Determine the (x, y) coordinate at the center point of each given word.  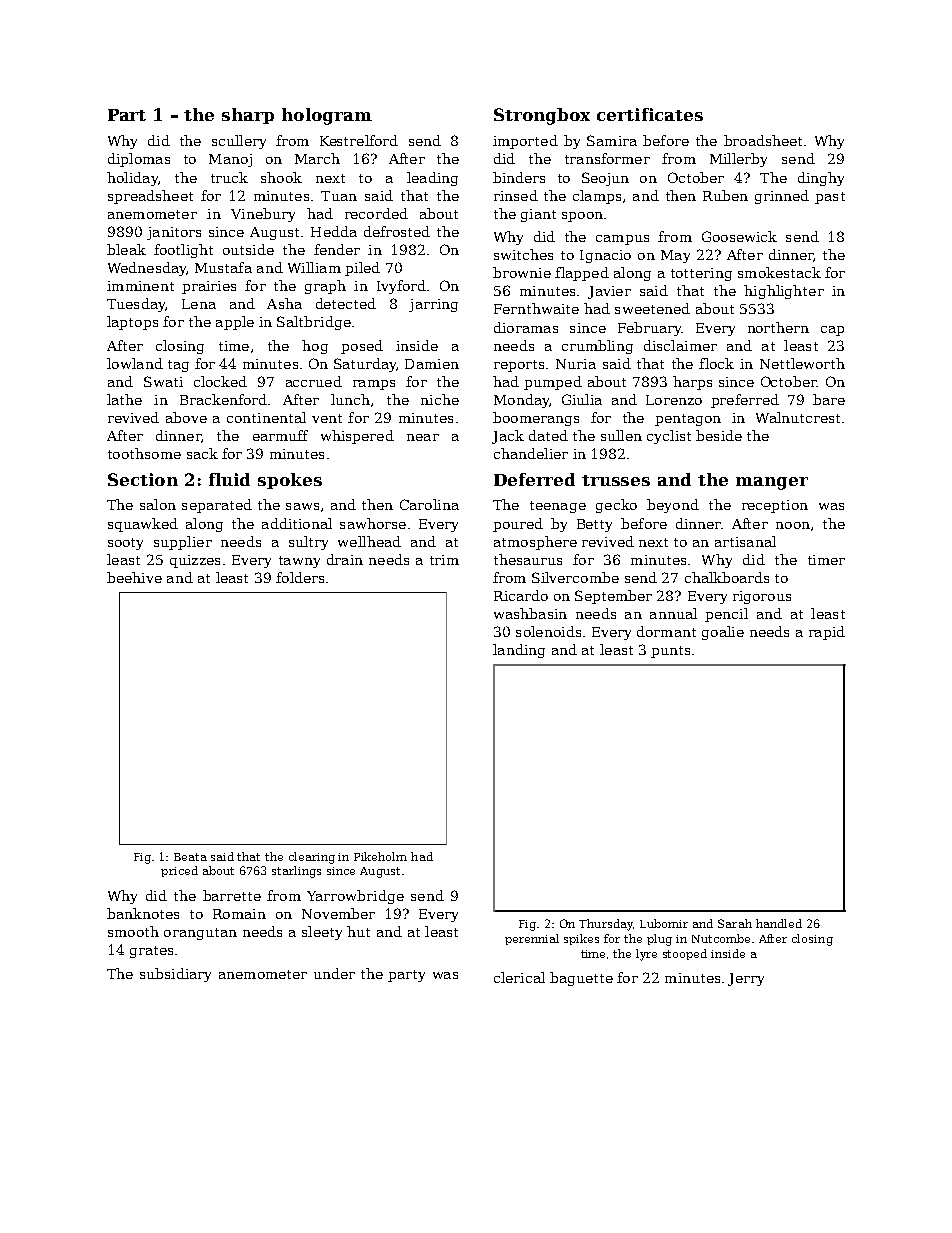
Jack (508, 437)
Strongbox (542, 116)
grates (151, 952)
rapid (827, 633)
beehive (134, 577)
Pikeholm (380, 856)
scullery (239, 142)
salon (158, 504)
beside (719, 435)
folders (300, 577)
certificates (650, 114)
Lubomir (664, 923)
